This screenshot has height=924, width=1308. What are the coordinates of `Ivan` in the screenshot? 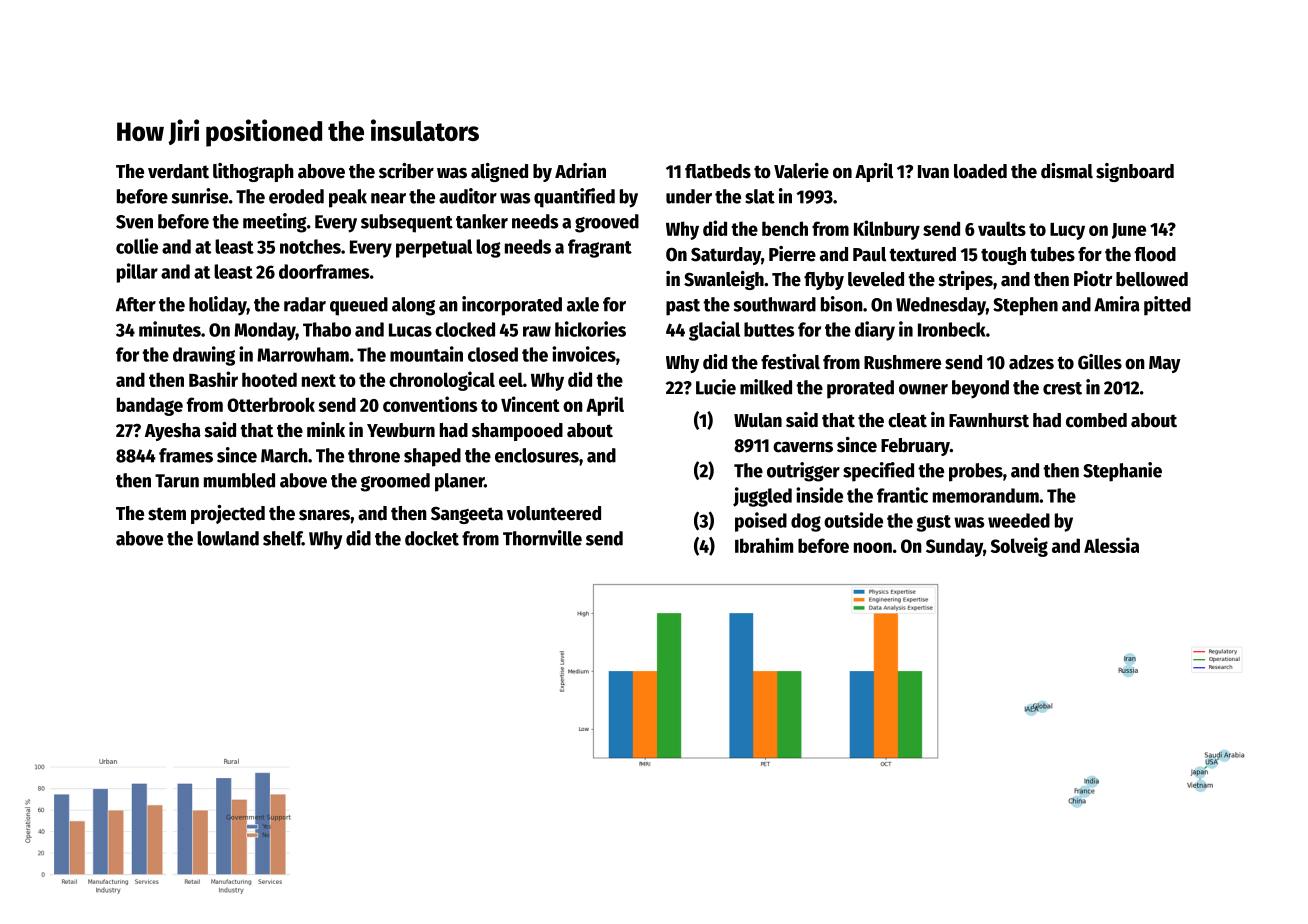 It's located at (933, 172).
